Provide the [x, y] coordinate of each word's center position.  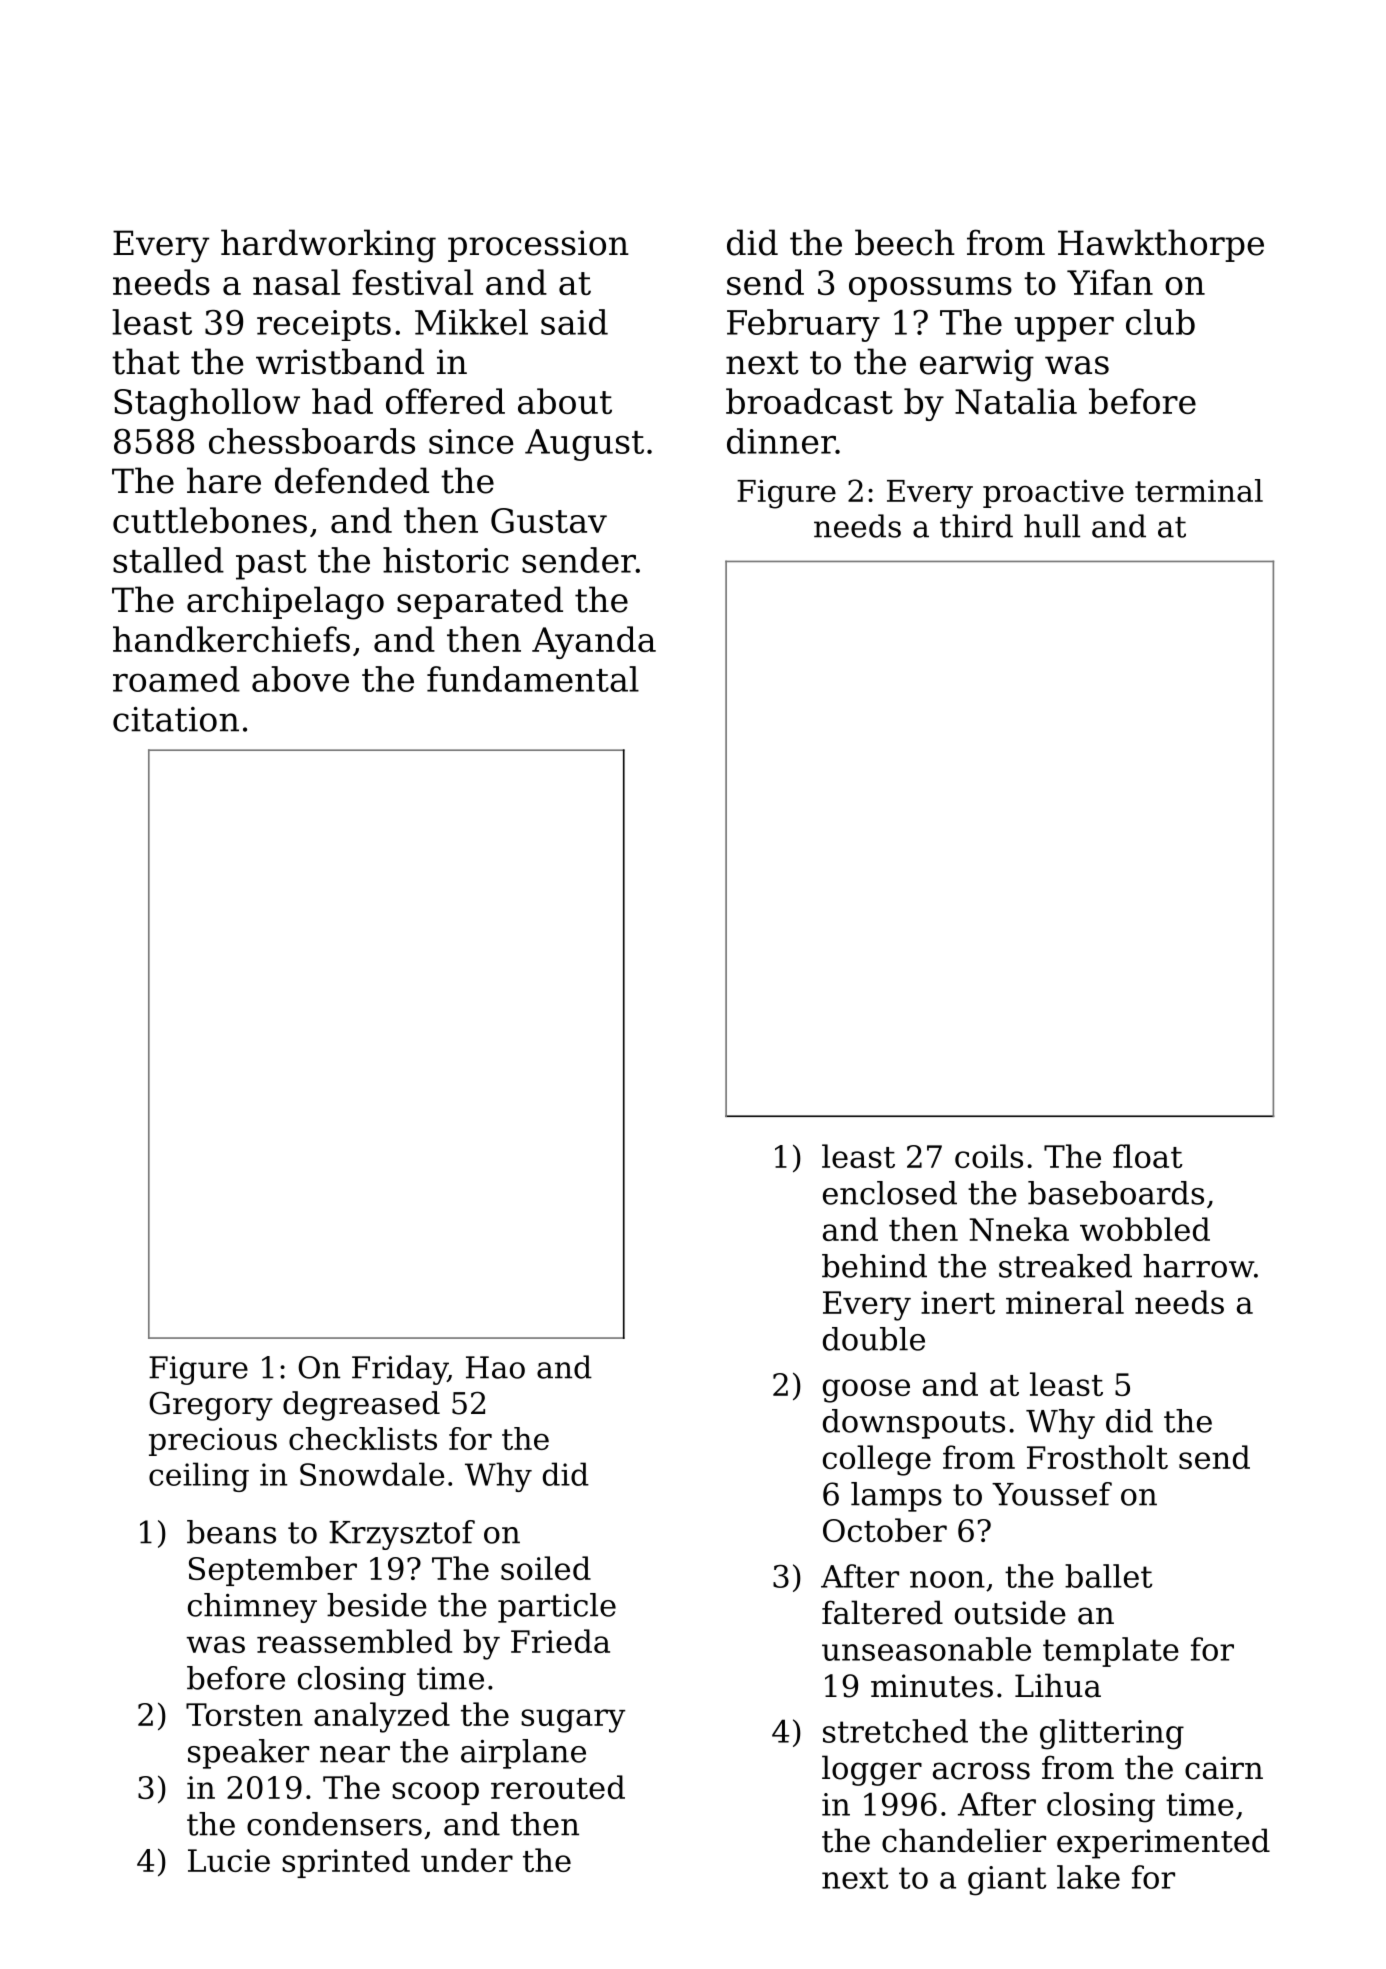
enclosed [890, 1193]
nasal [296, 282]
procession [538, 246]
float [1148, 1156]
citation [176, 719]
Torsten [244, 1714]
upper [1064, 329]
